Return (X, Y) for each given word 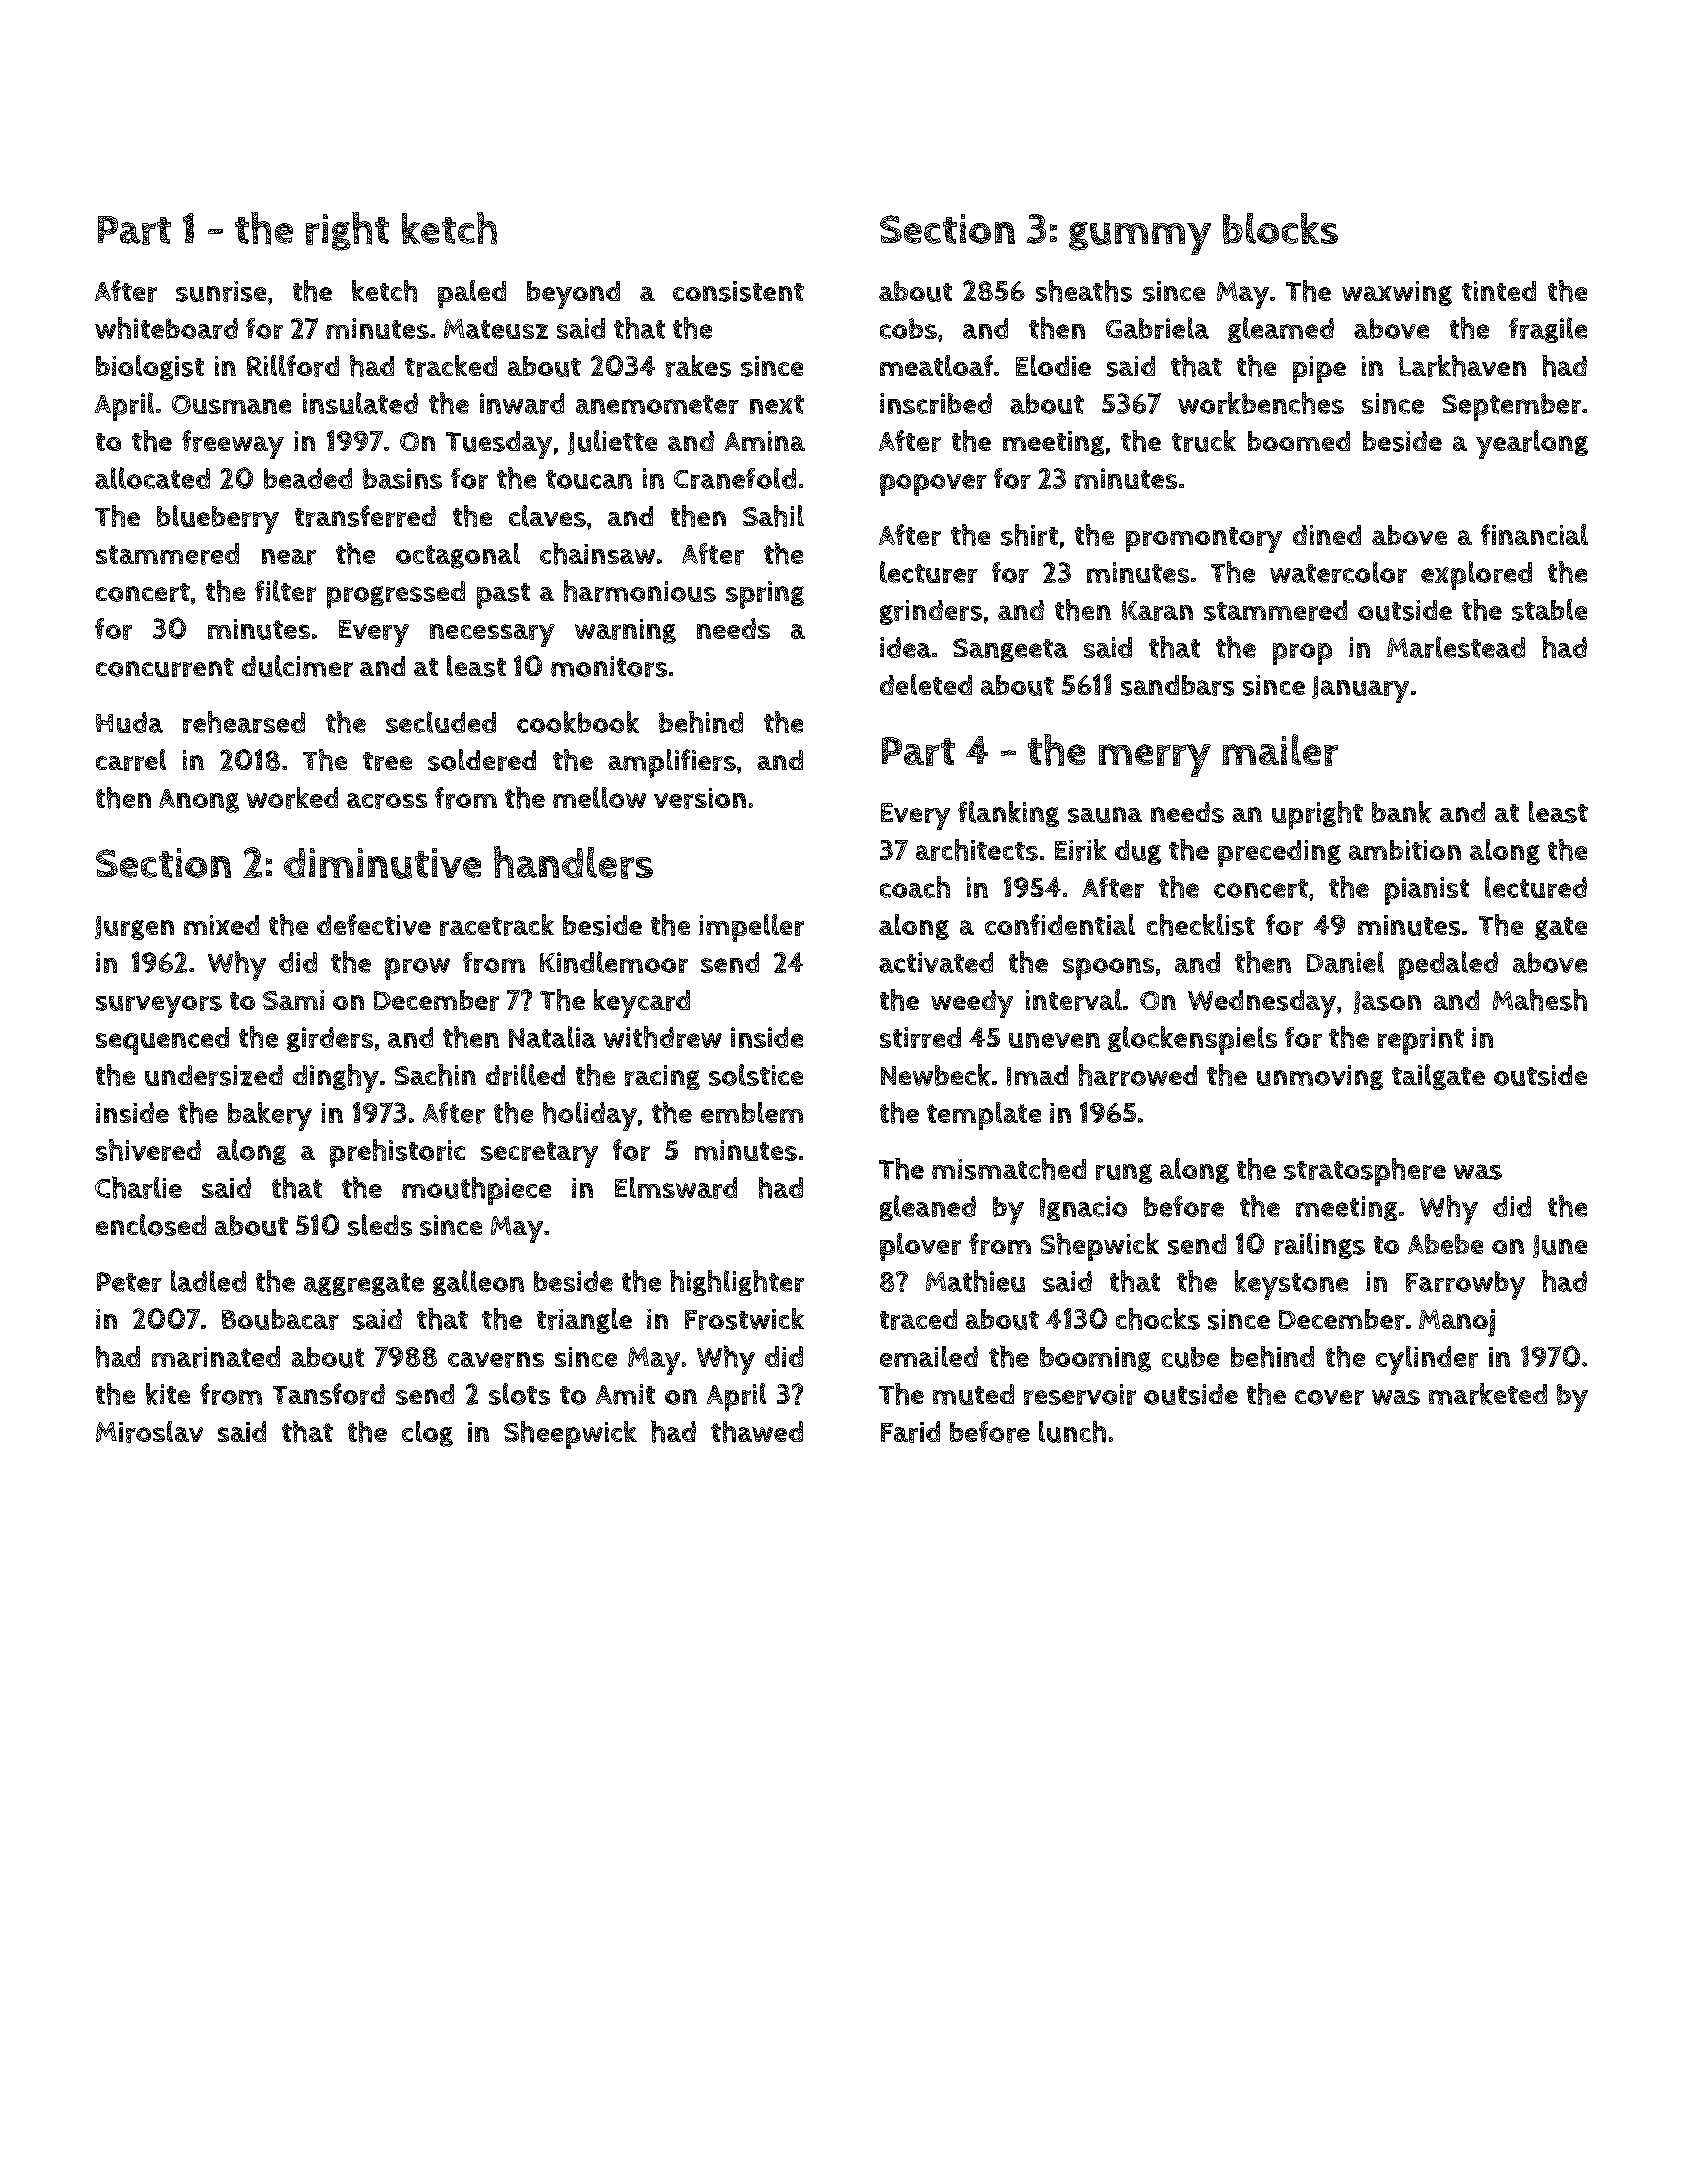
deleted (926, 684)
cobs (908, 328)
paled (472, 294)
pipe (1319, 369)
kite (168, 1394)
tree (387, 761)
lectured (1536, 887)
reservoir (1080, 1394)
